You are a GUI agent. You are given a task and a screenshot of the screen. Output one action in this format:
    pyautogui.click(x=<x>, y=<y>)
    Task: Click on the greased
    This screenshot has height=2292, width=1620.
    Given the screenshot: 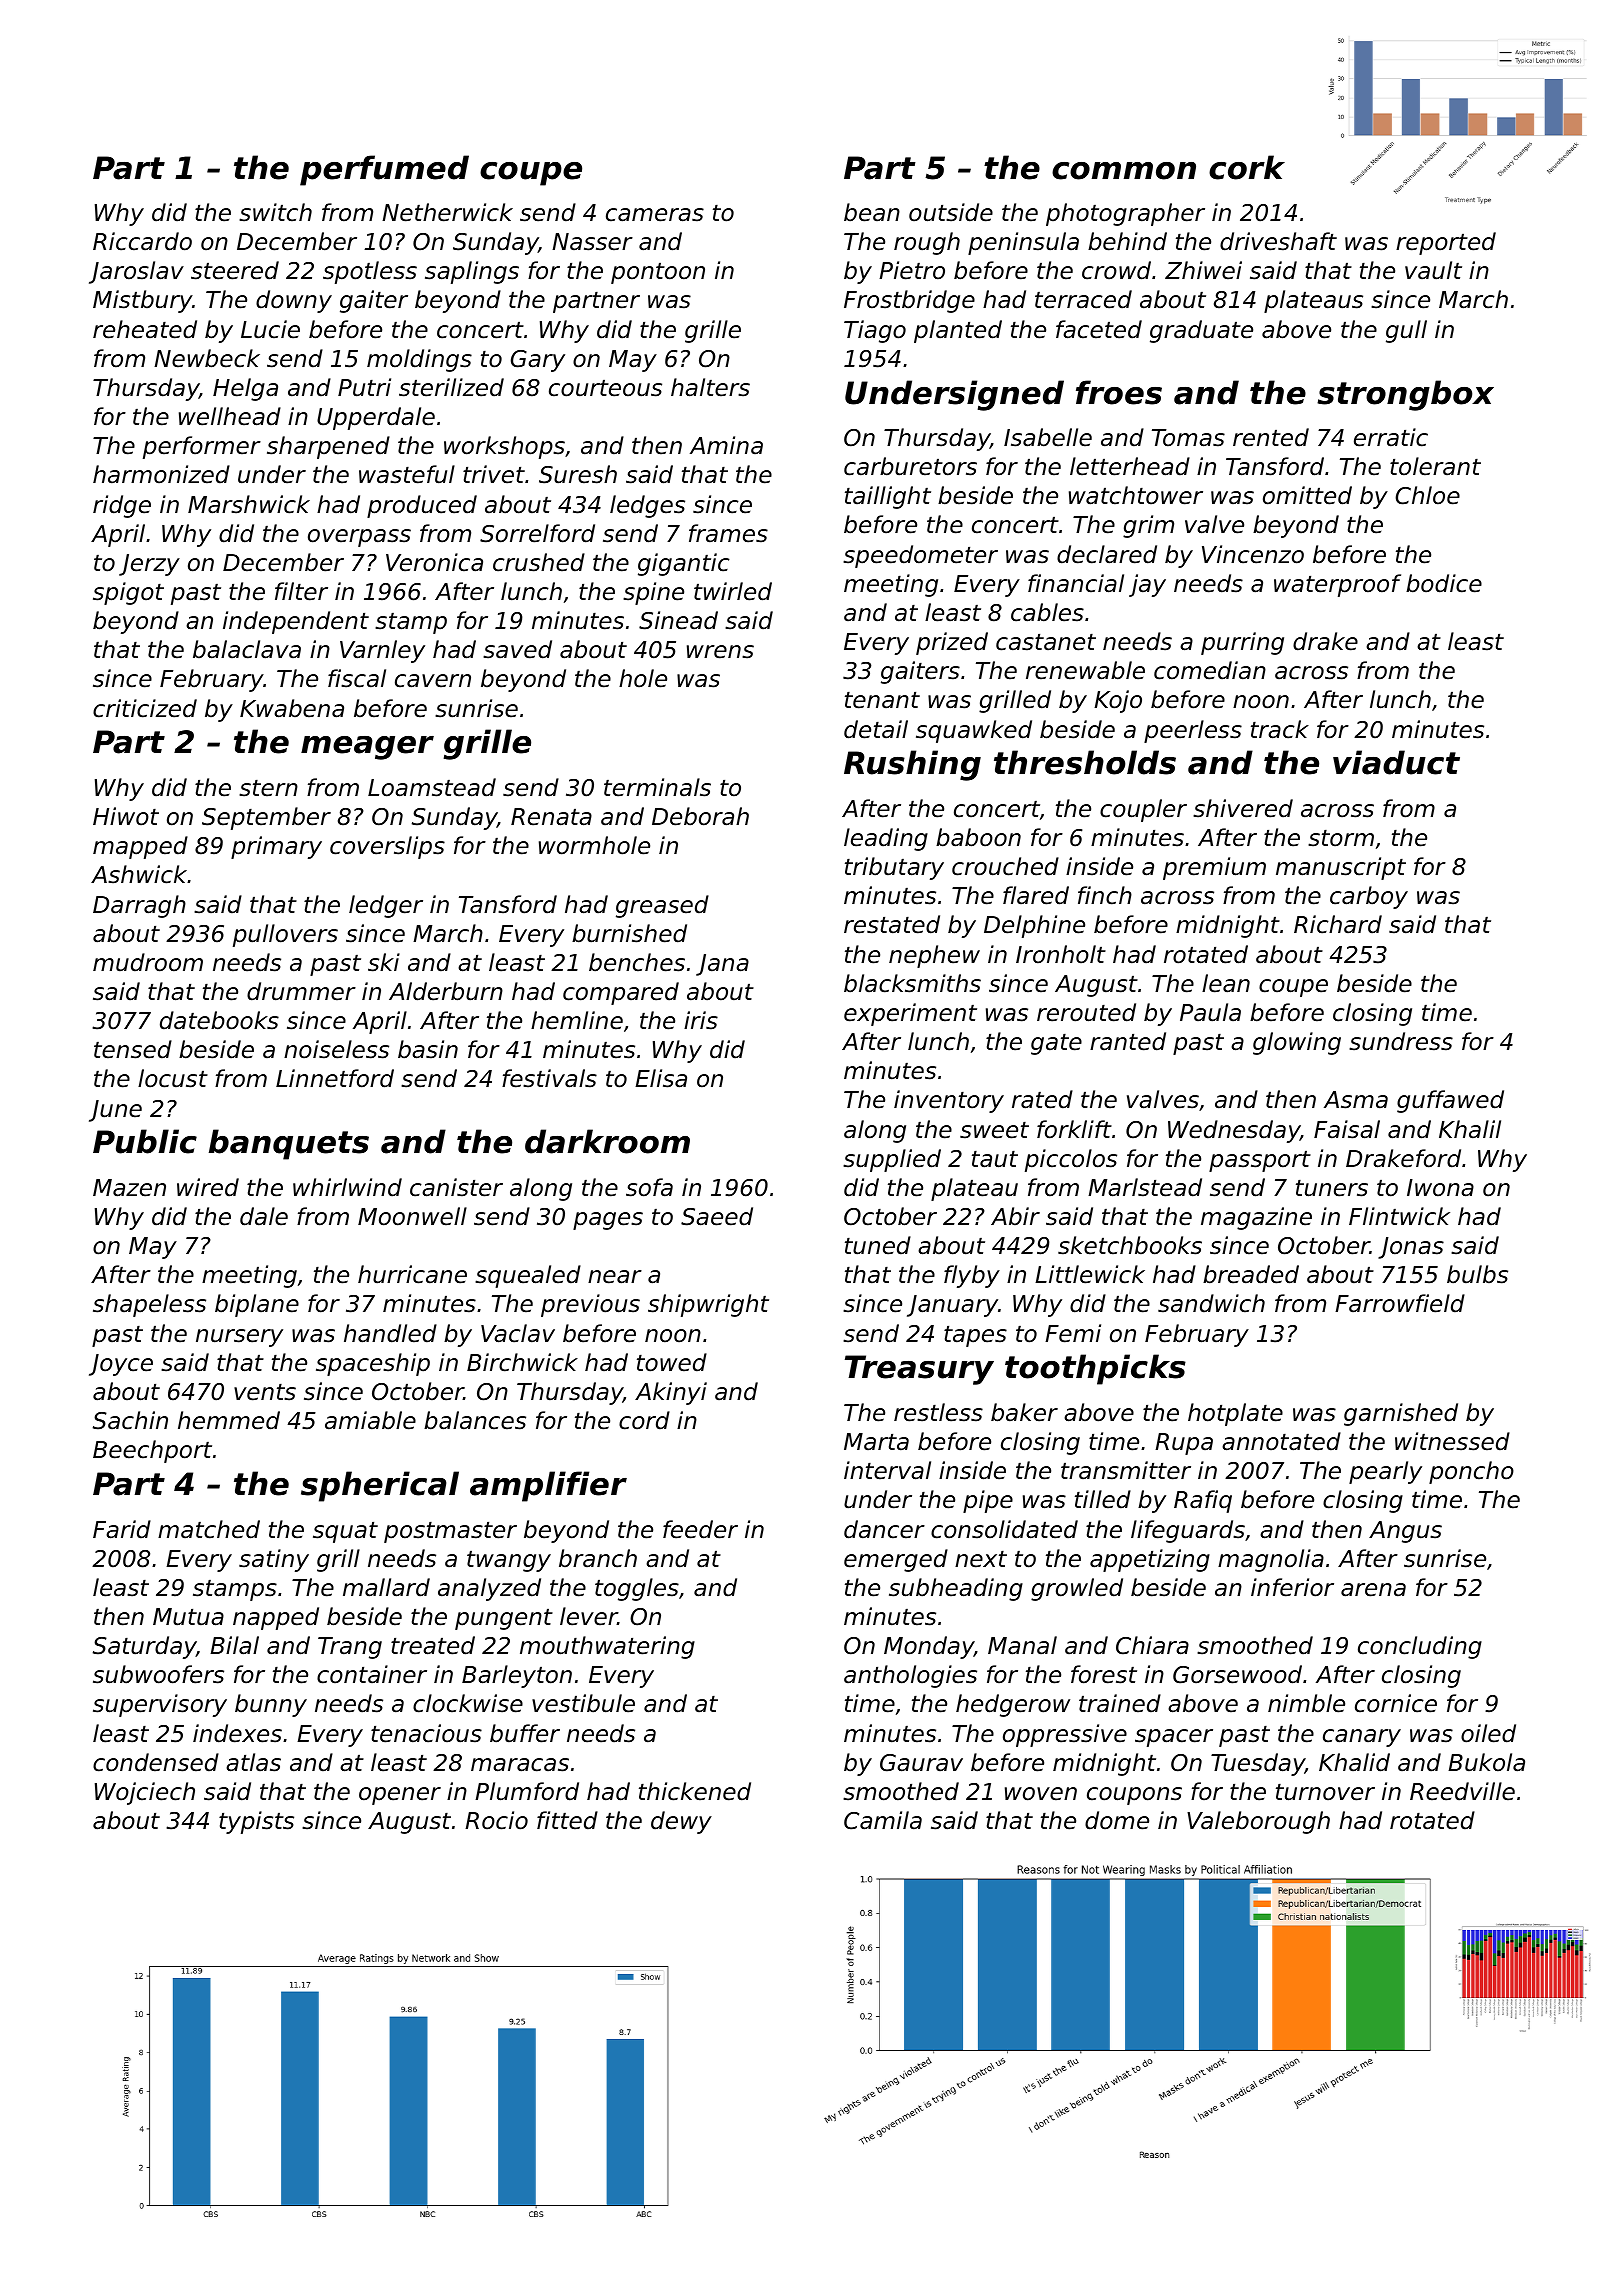 What is the action you would take?
    pyautogui.click(x=662, y=906)
